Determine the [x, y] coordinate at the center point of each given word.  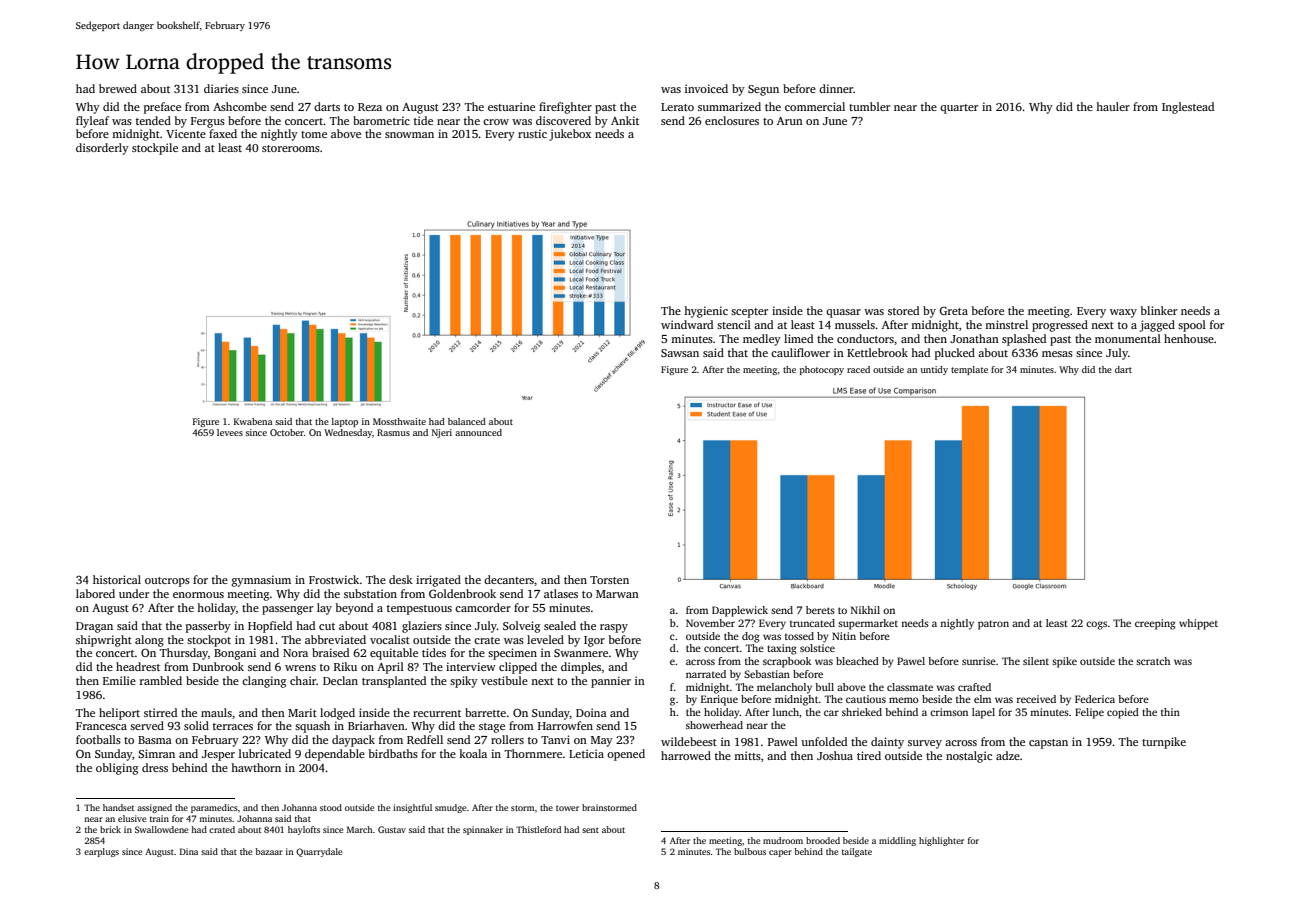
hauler [1113, 106]
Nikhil [865, 610]
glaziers [422, 627]
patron [993, 625]
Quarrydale [319, 852]
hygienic [706, 312]
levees [230, 432]
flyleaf [92, 122]
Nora [295, 653]
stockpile [155, 149]
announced [478, 432]
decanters [509, 579]
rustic [532, 133]
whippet [1198, 624]
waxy [1123, 313]
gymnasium [261, 581]
